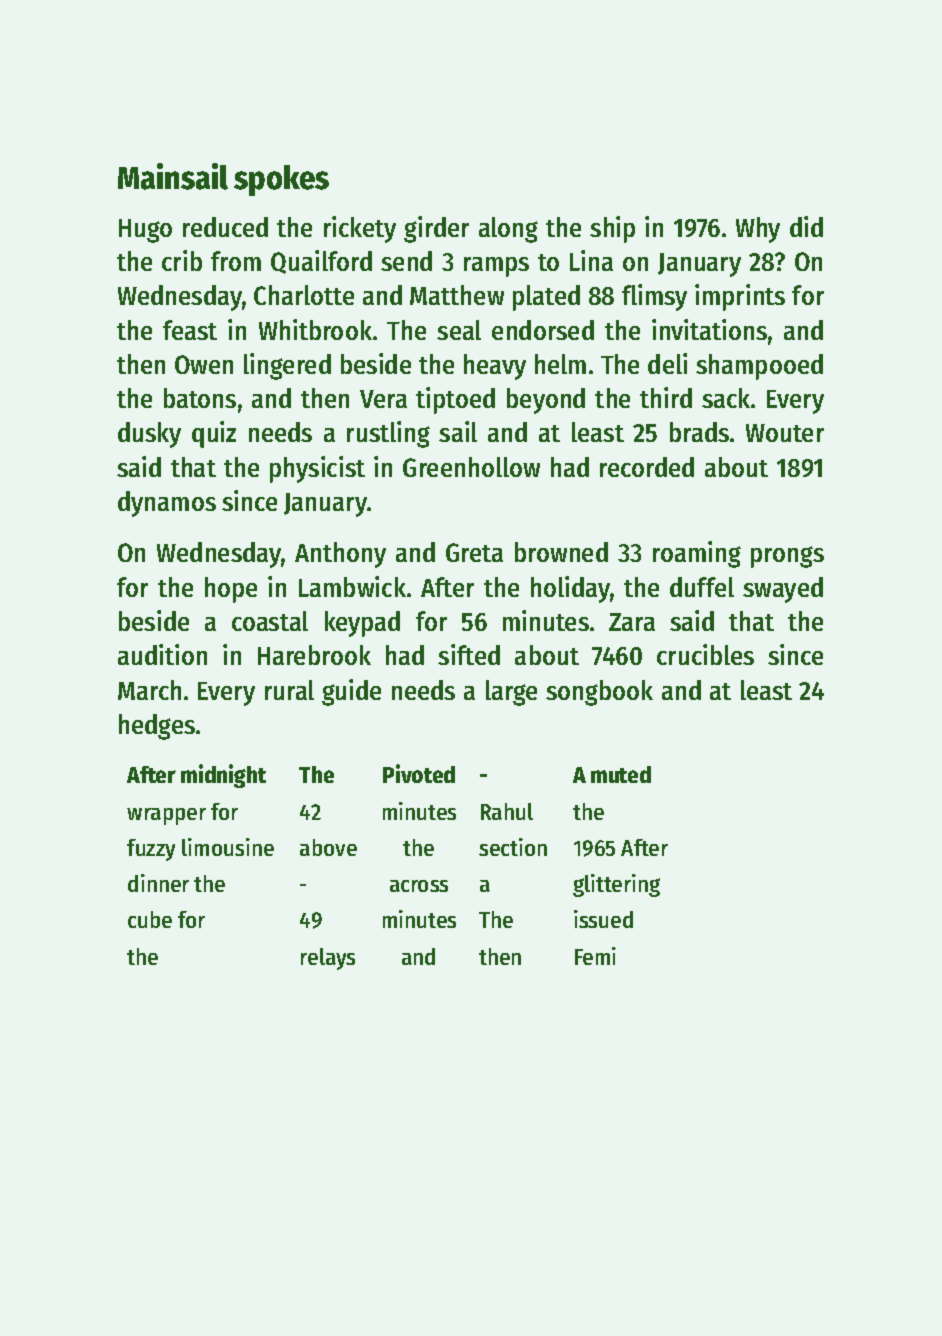 The height and width of the document is (1336, 942). What do you see at coordinates (223, 776) in the document?
I see `midnight` at bounding box center [223, 776].
